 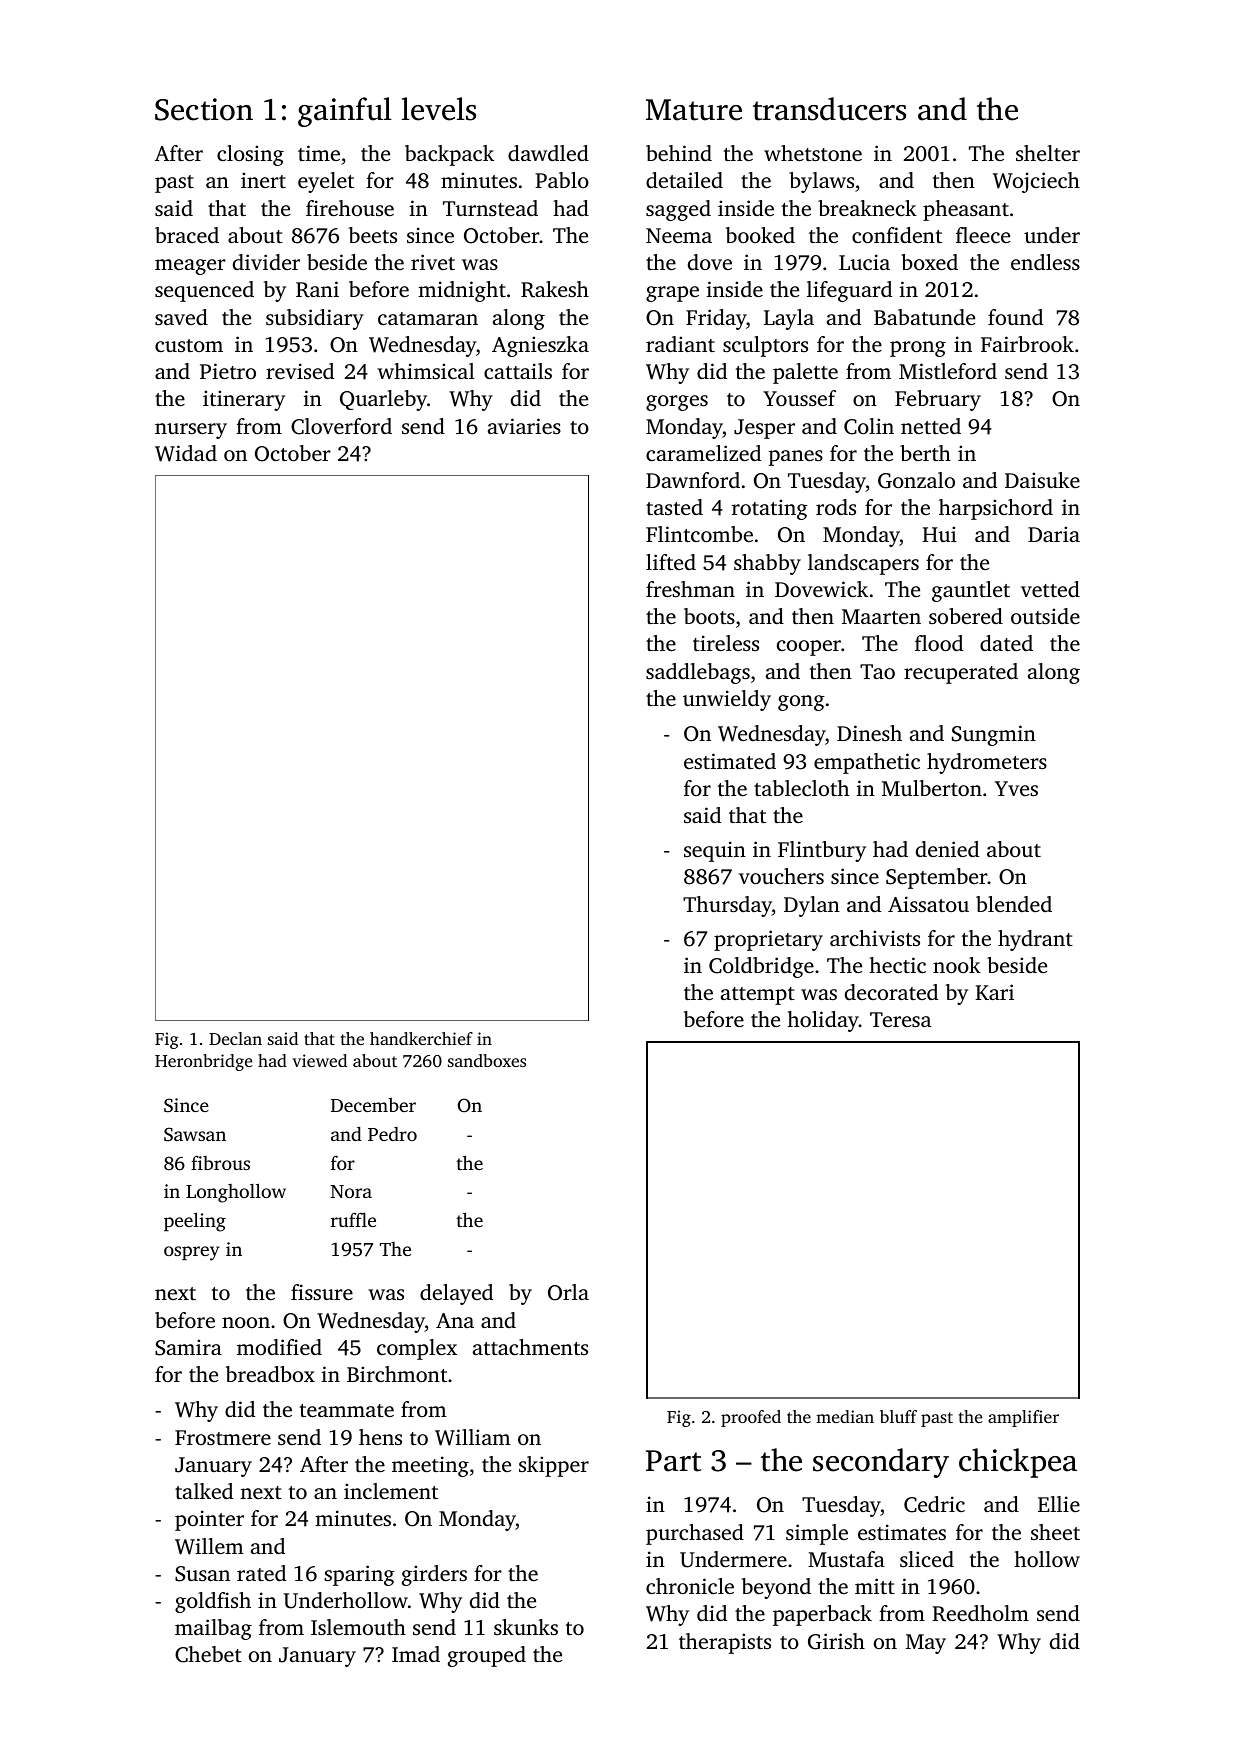 What do you see at coordinates (186, 453) in the document?
I see `Widad` at bounding box center [186, 453].
